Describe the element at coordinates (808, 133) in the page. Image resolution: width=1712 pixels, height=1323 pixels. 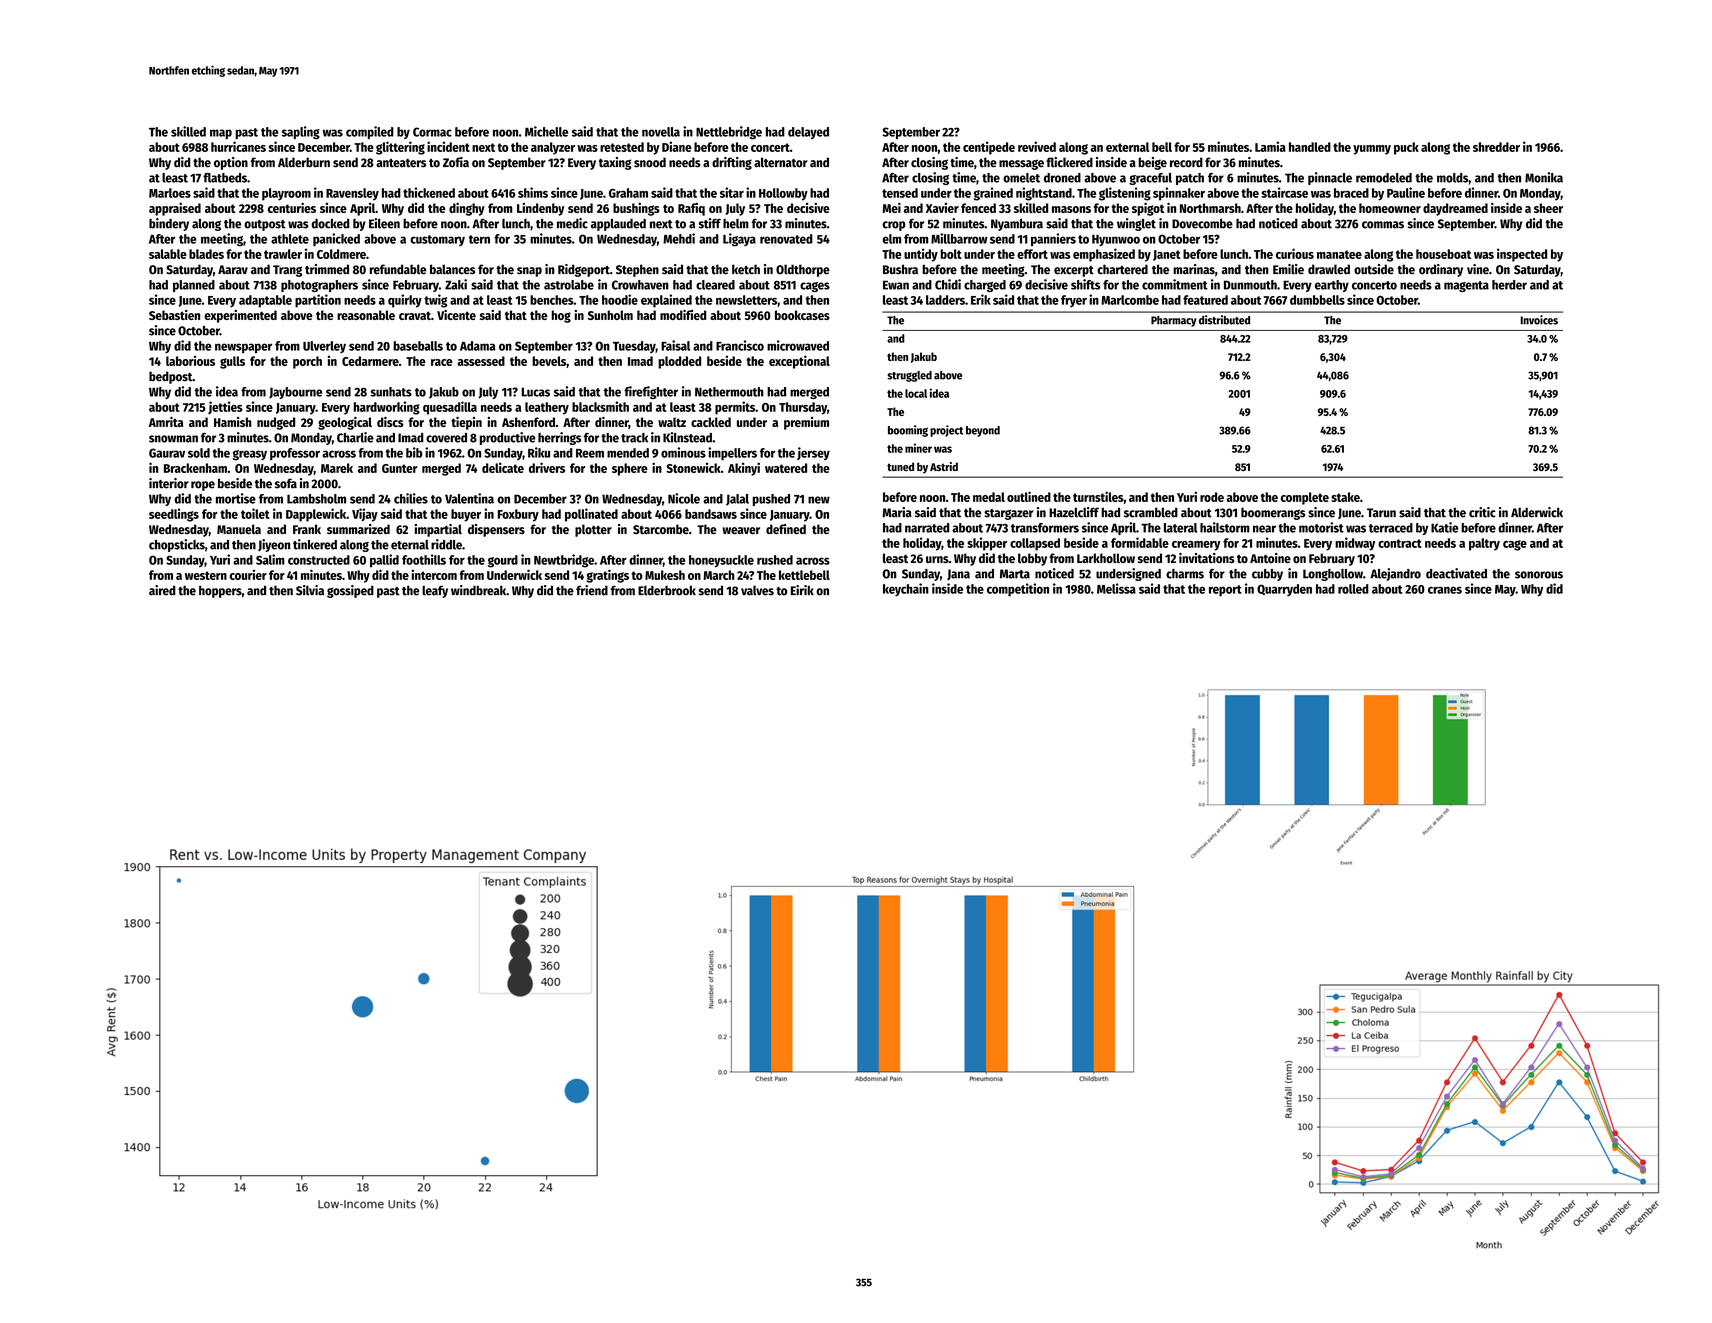
I see `delayed` at that location.
